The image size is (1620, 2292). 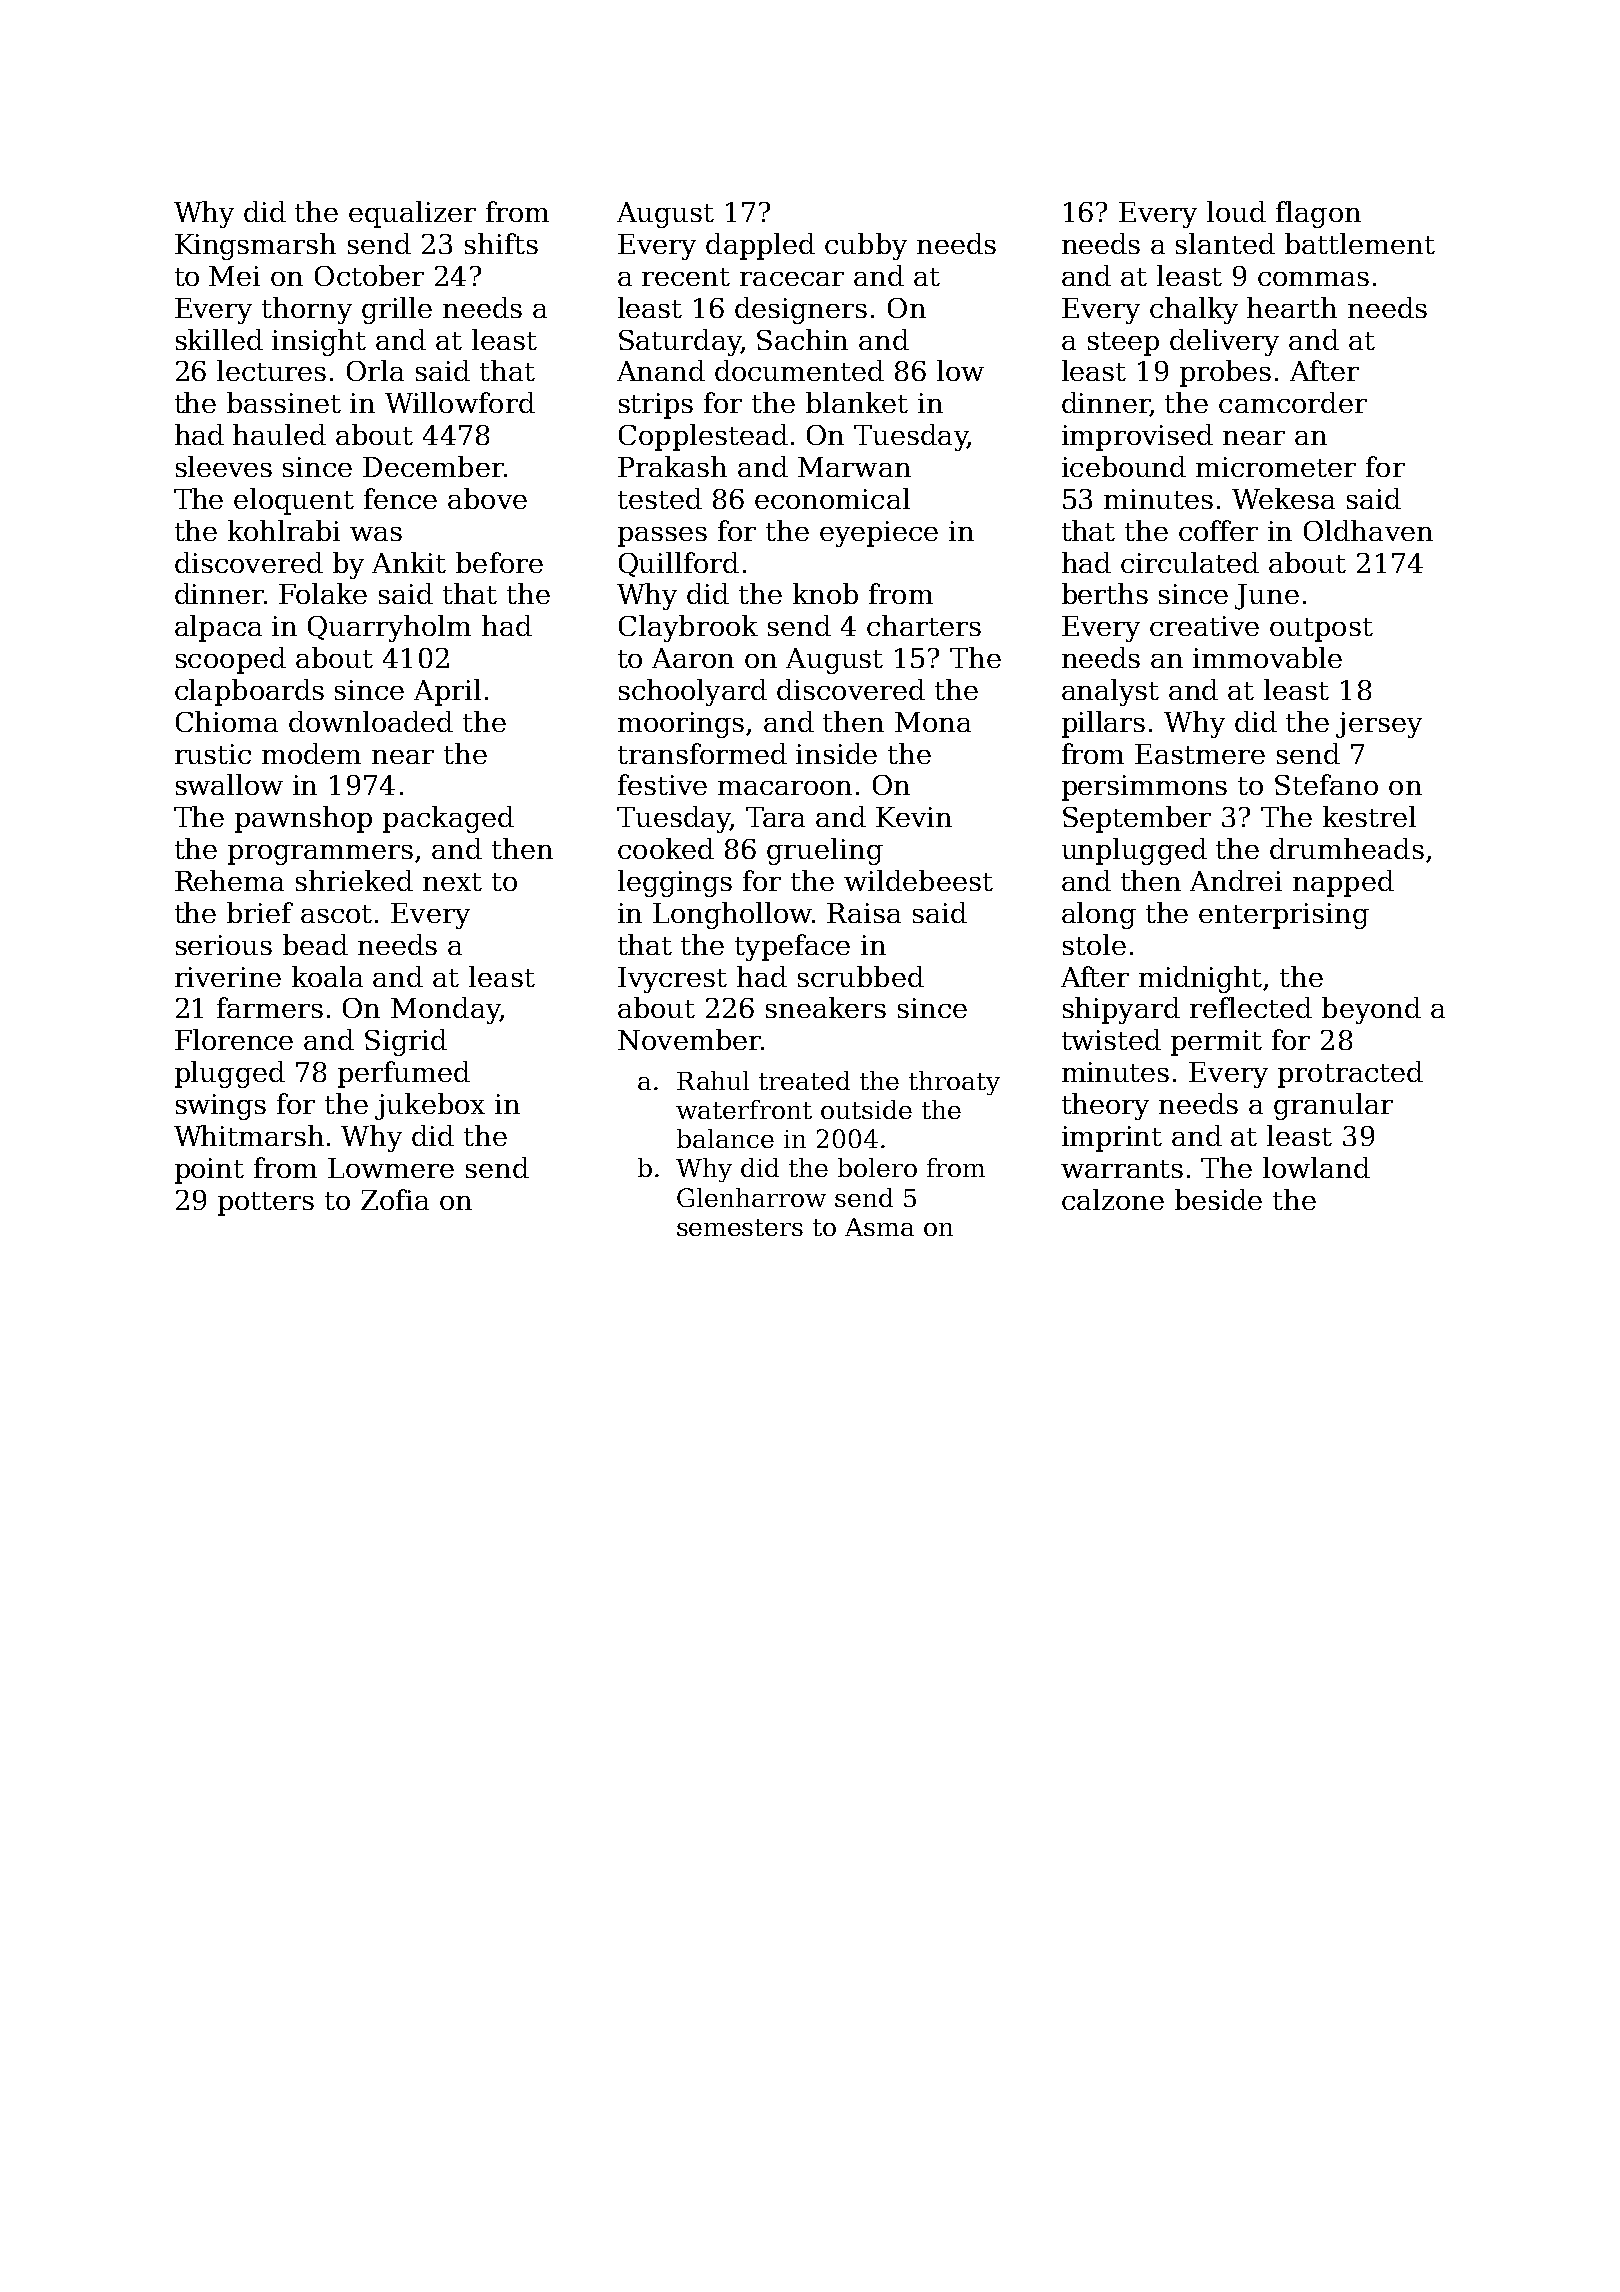 I want to click on loud, so click(x=1236, y=211).
